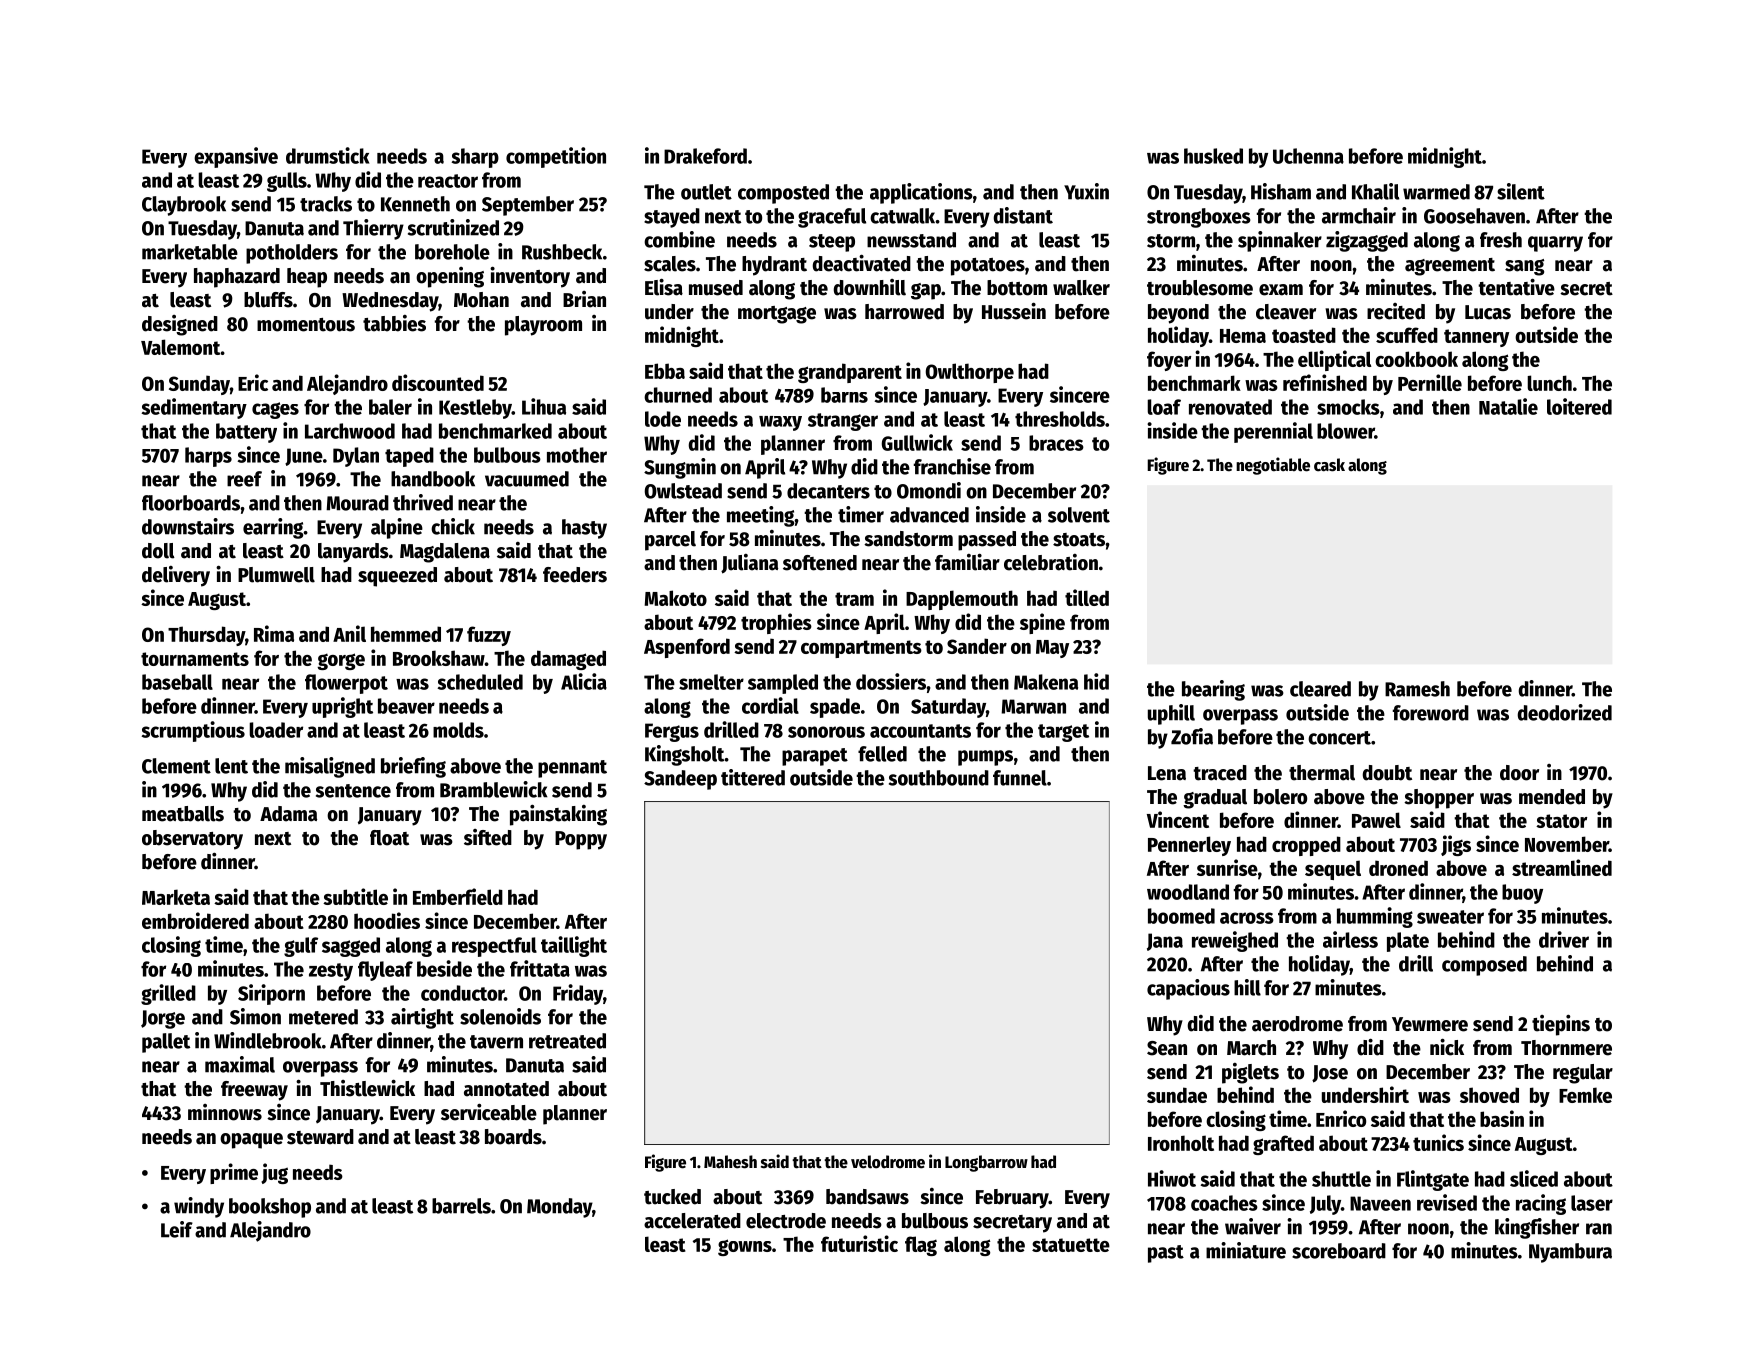  What do you see at coordinates (177, 1229) in the document?
I see `Leif` at bounding box center [177, 1229].
